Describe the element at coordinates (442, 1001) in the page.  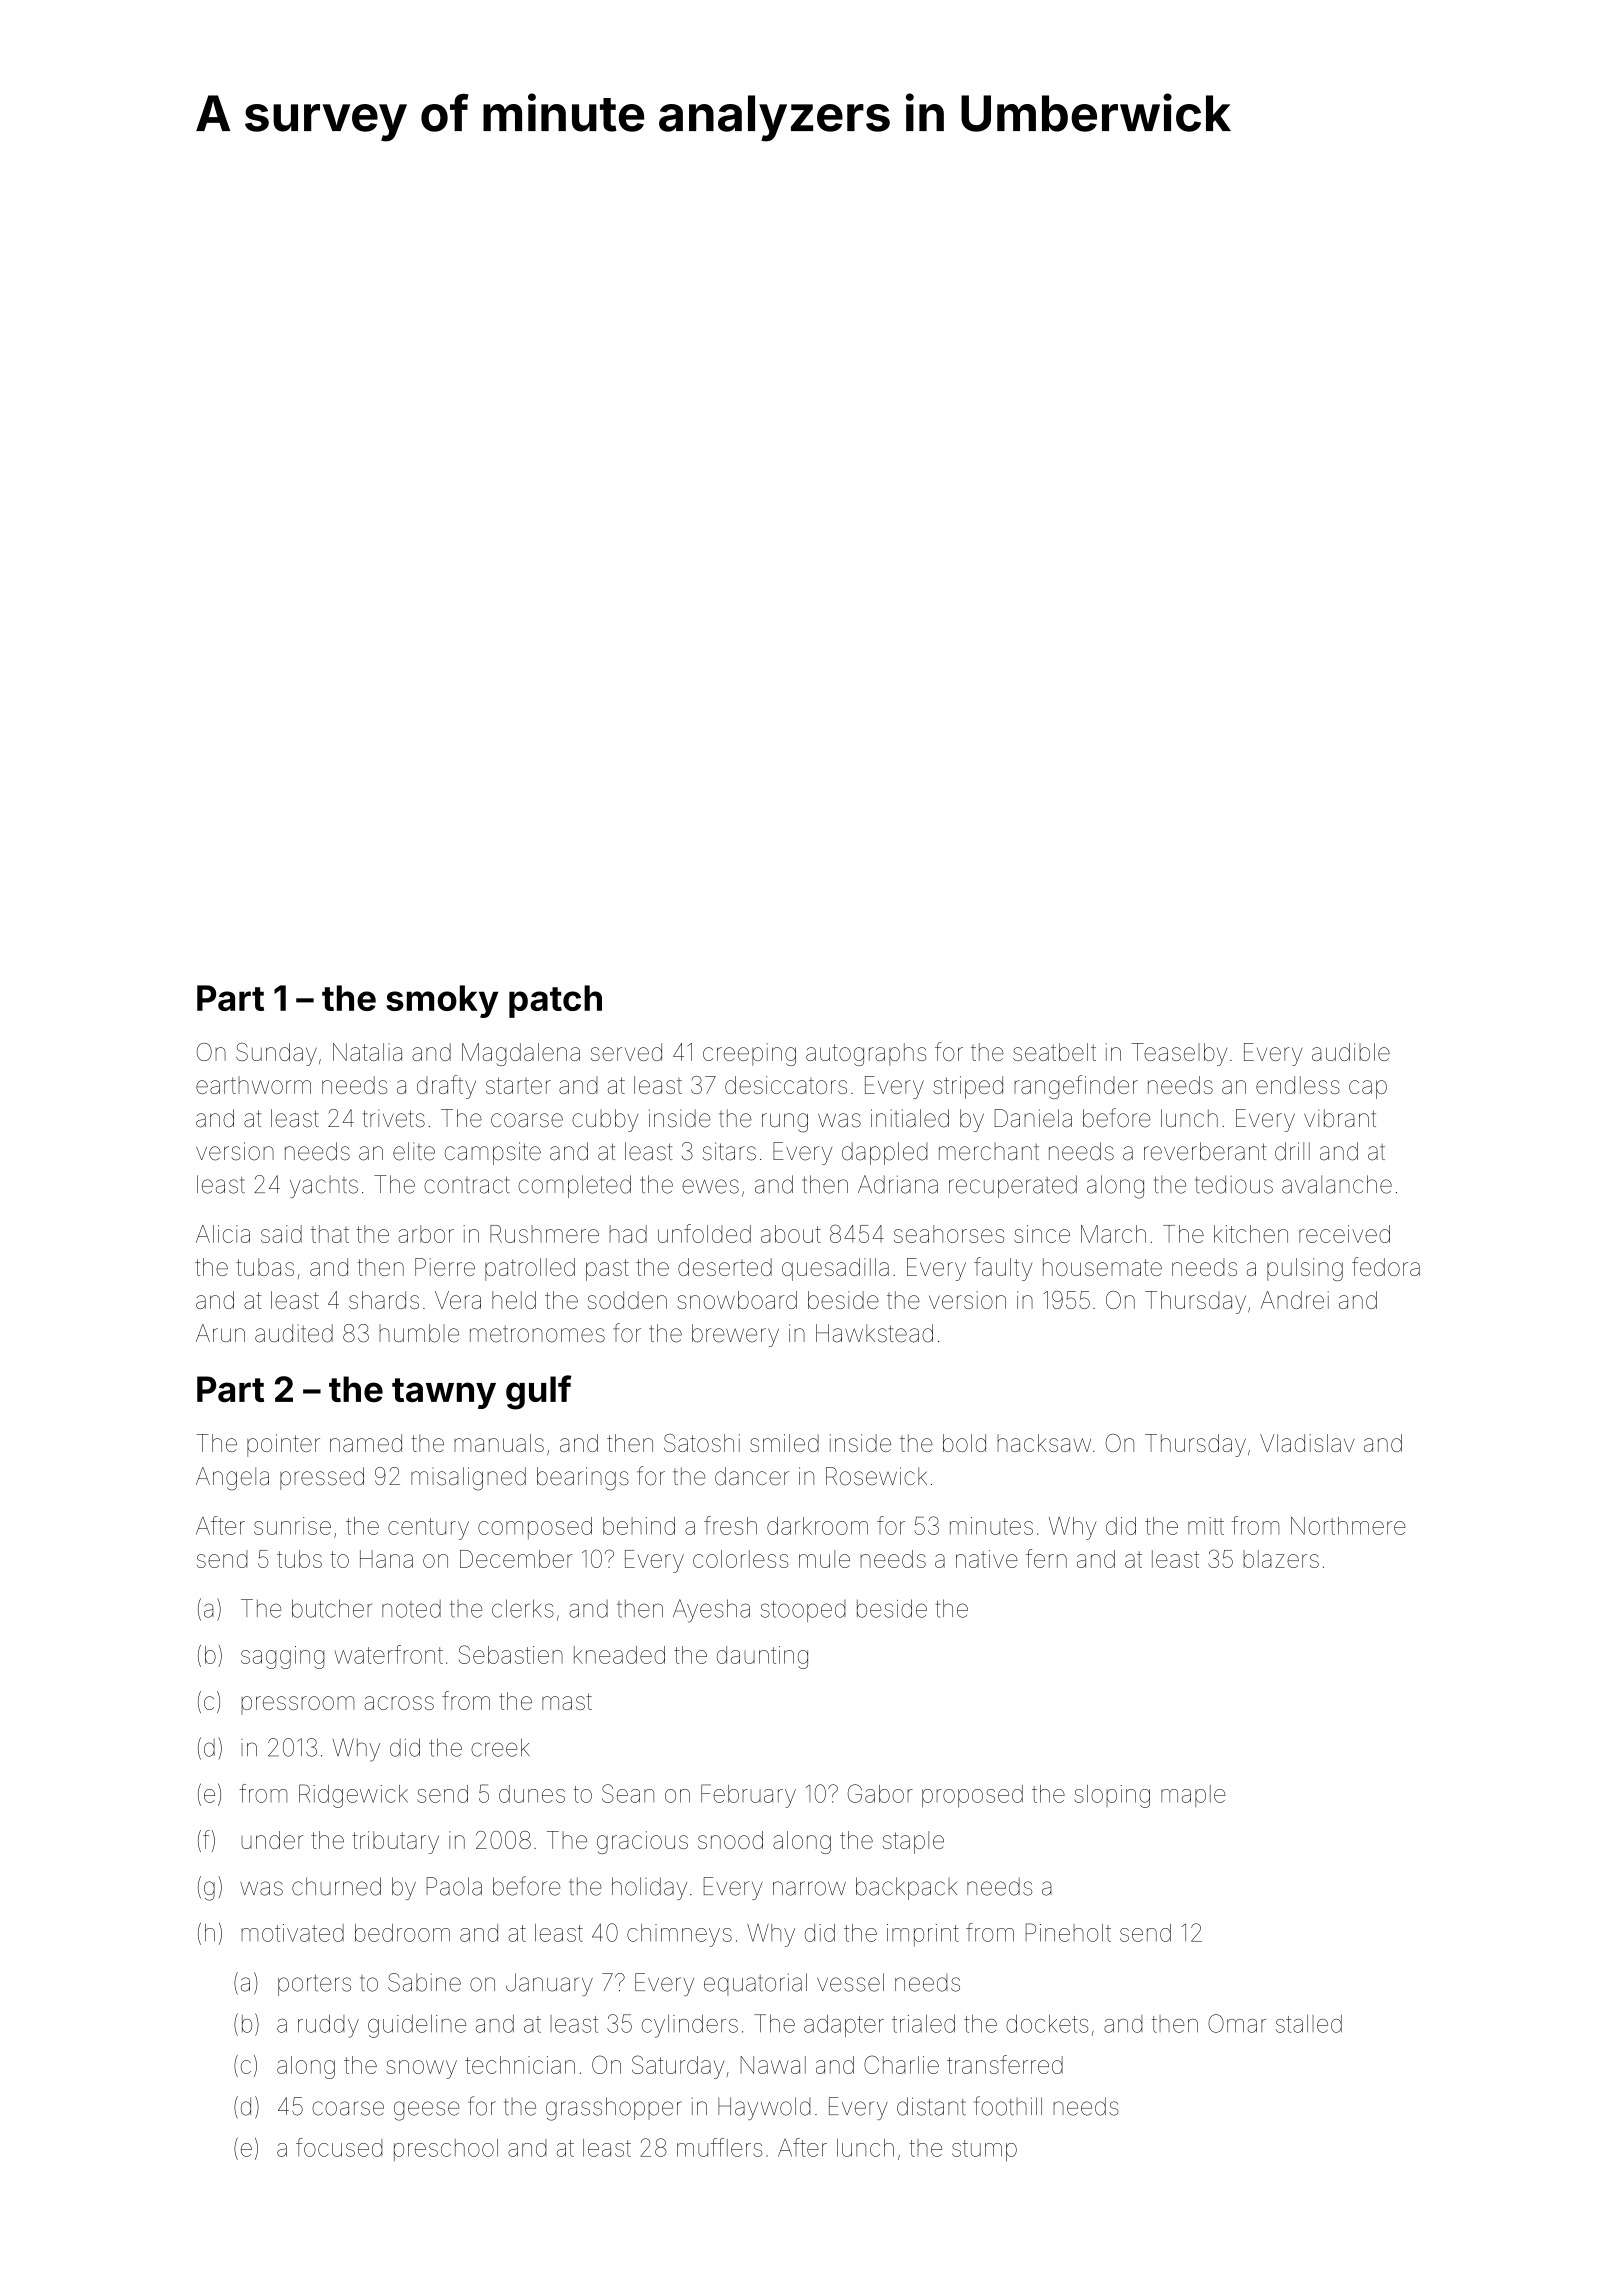
I see `smoky` at that location.
